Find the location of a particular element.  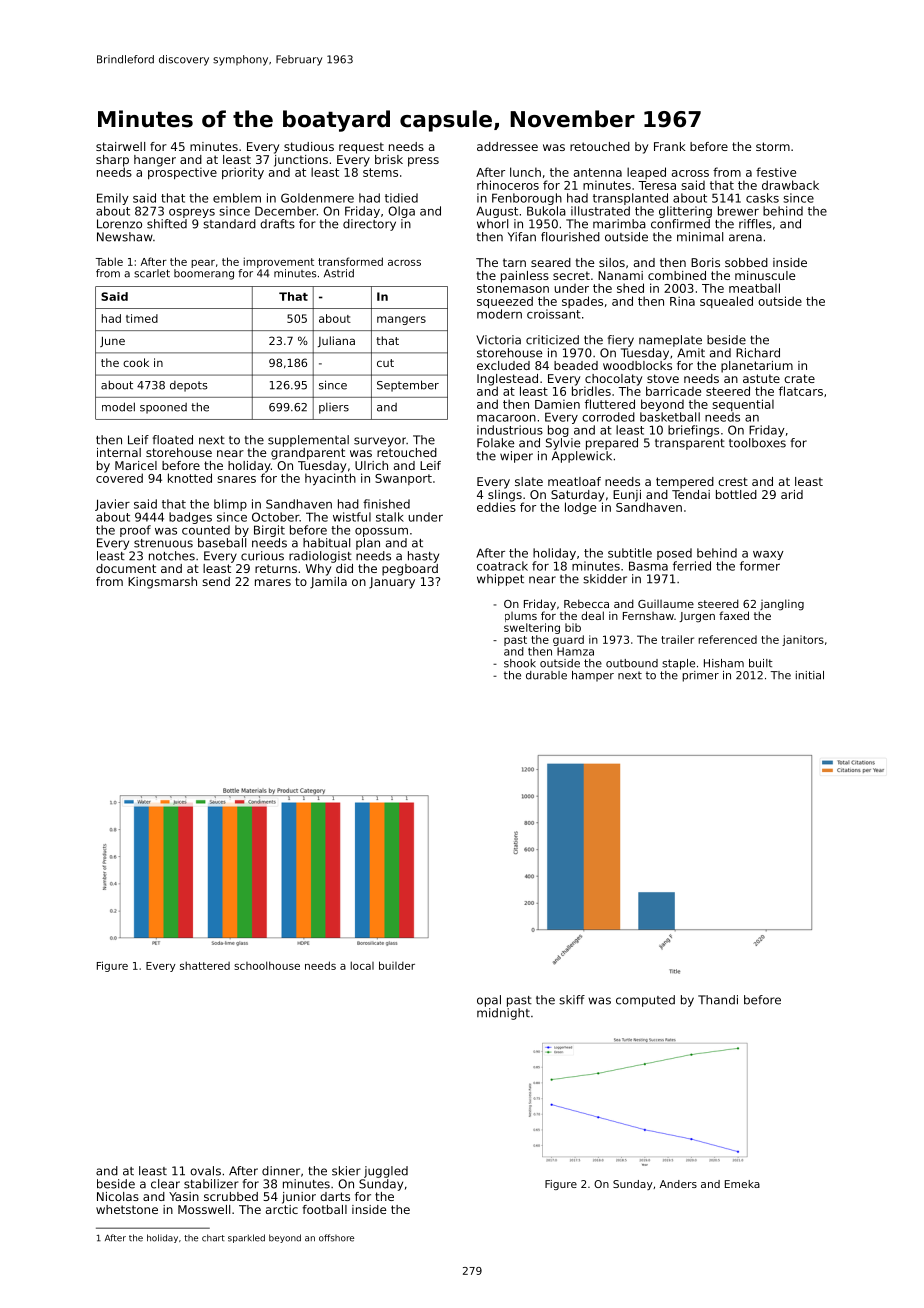

junctions is located at coordinates (301, 161).
